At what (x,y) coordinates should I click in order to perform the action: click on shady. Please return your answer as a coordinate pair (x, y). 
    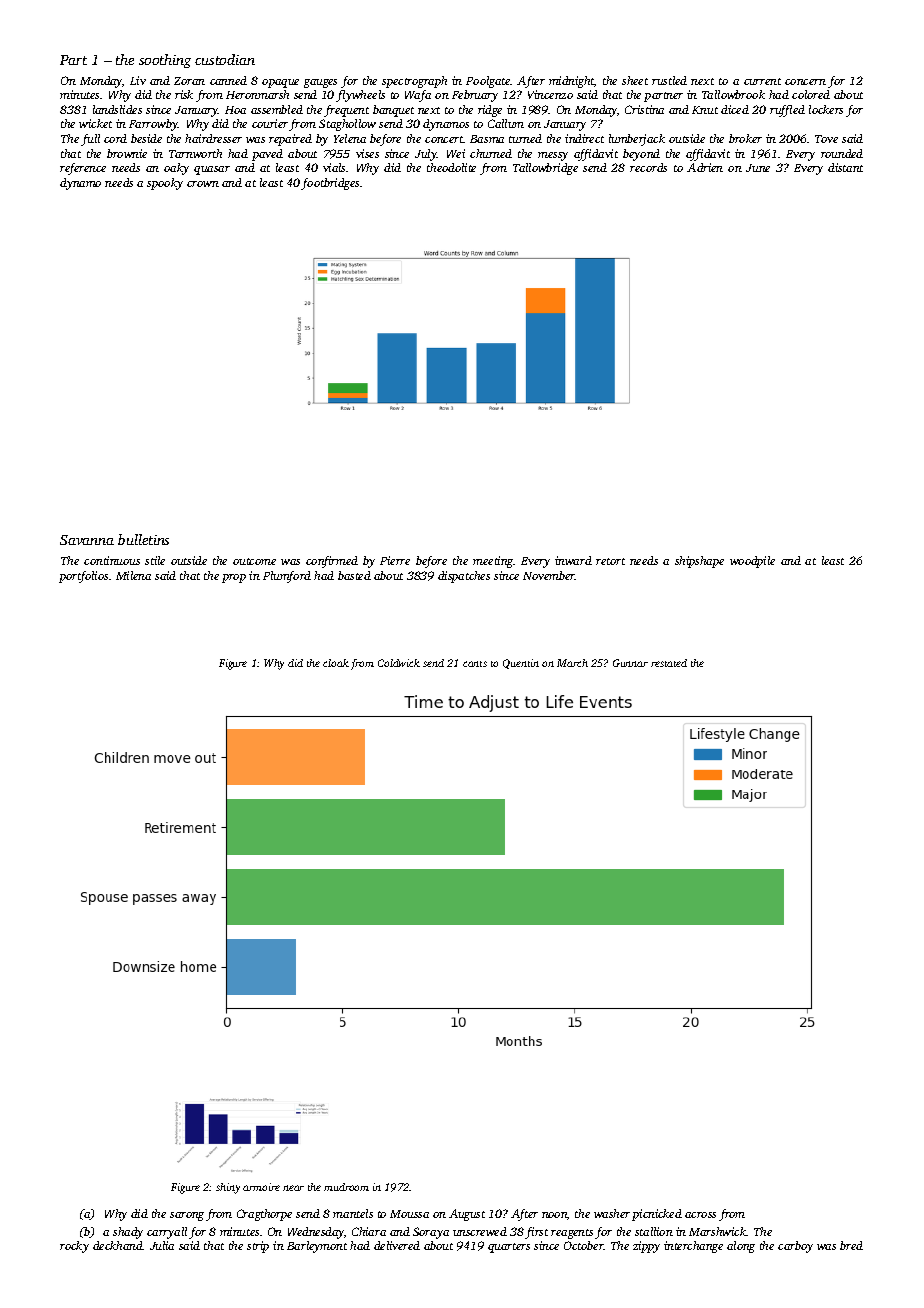
    Looking at the image, I should click on (128, 1233).
